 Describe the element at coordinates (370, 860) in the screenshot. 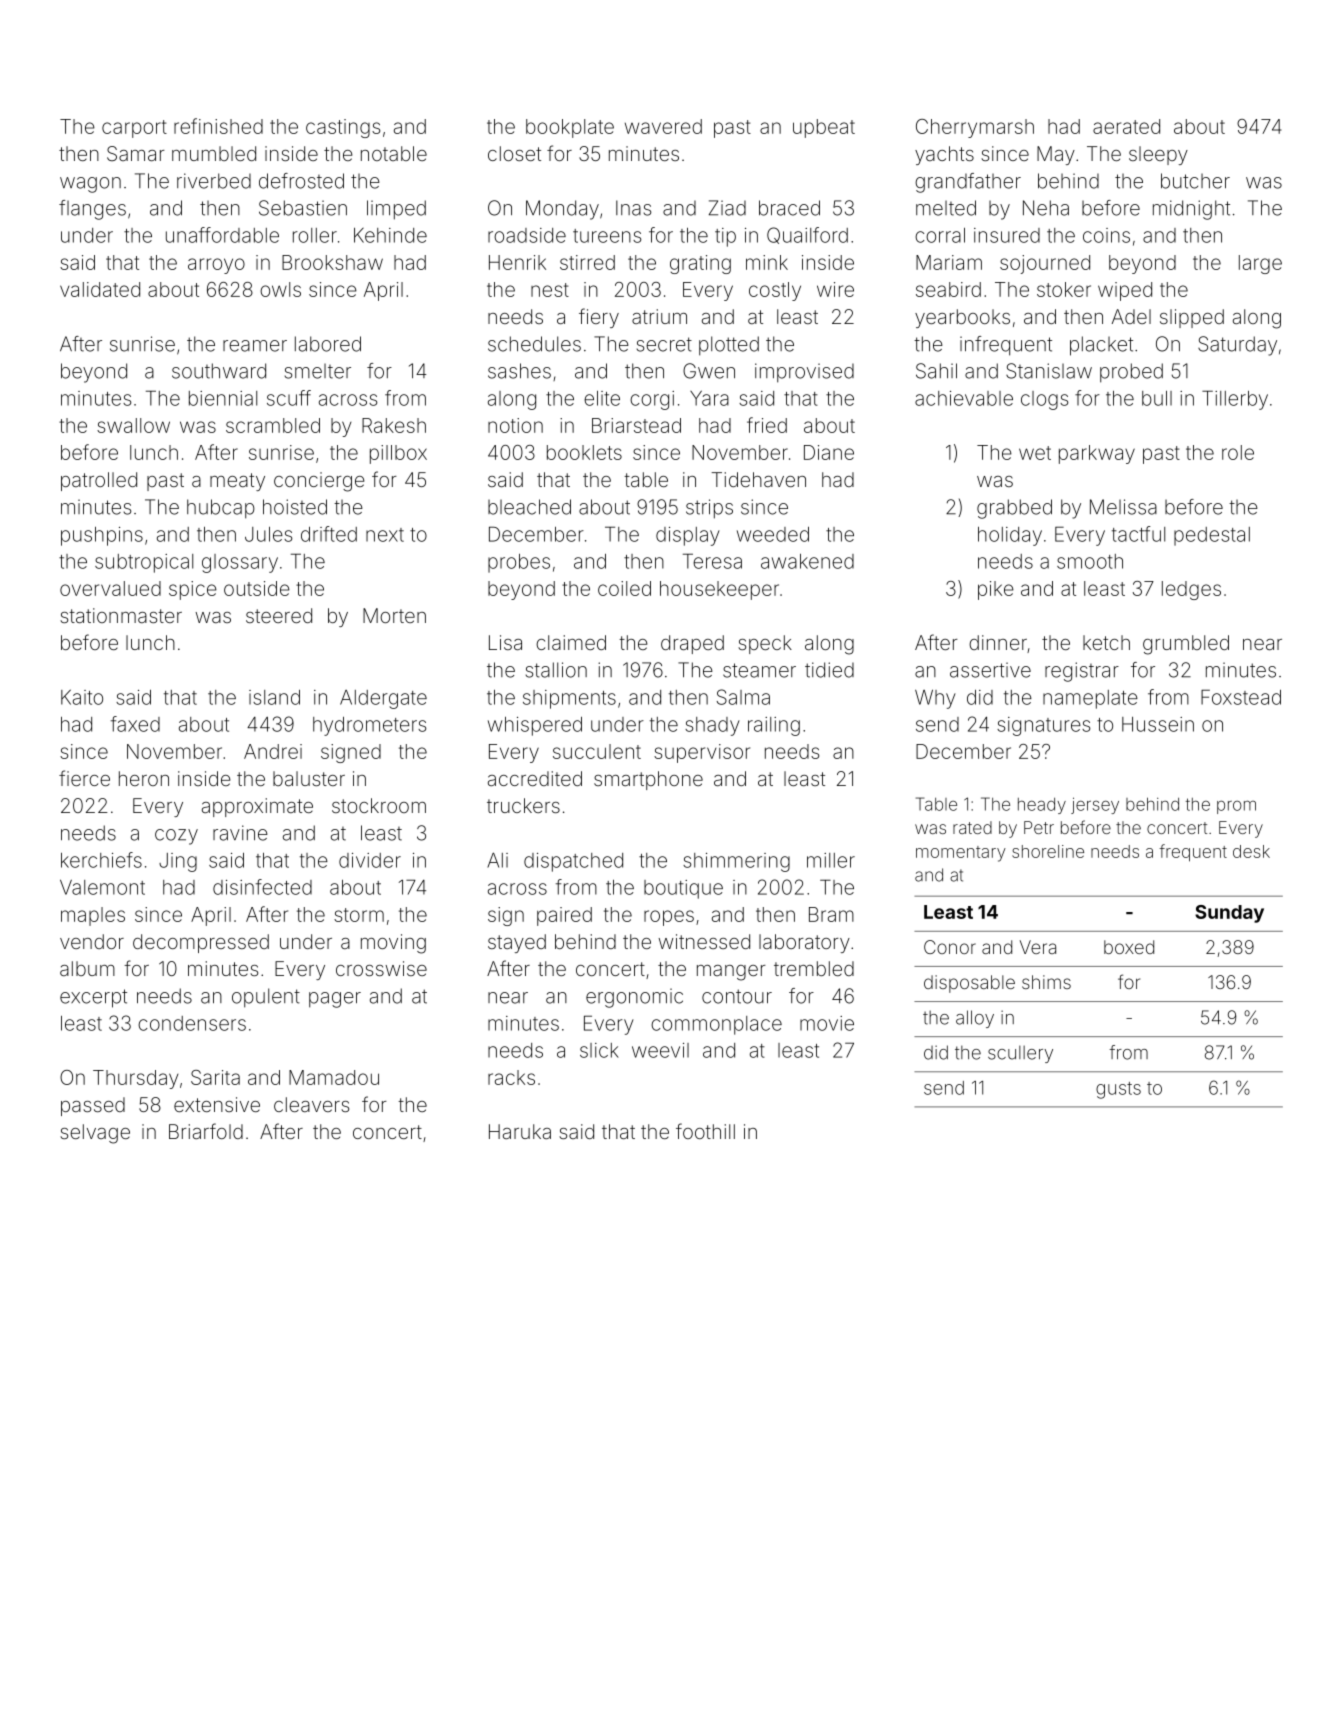

I see `divider` at that location.
